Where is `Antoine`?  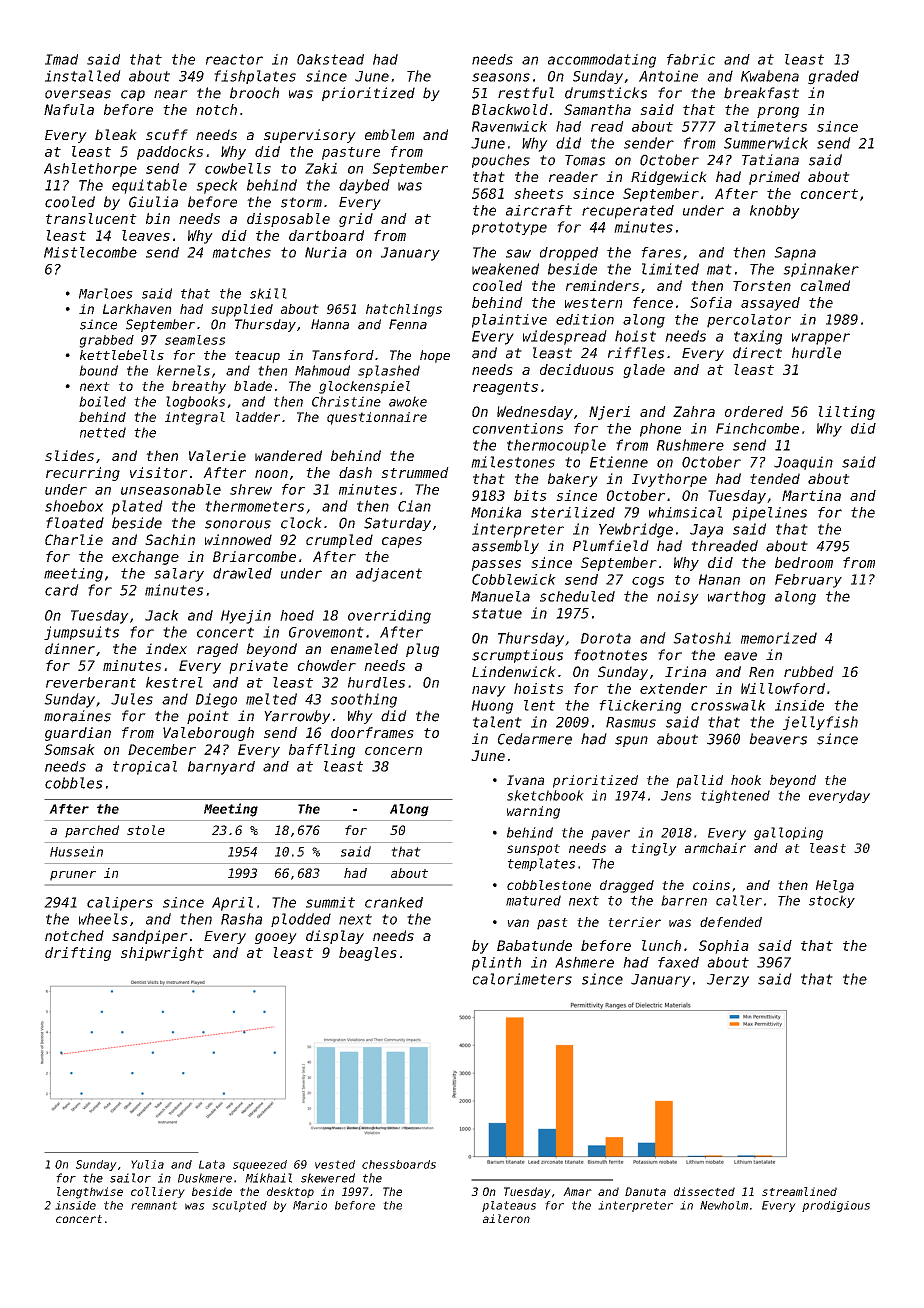 Antoine is located at coordinates (668, 76).
